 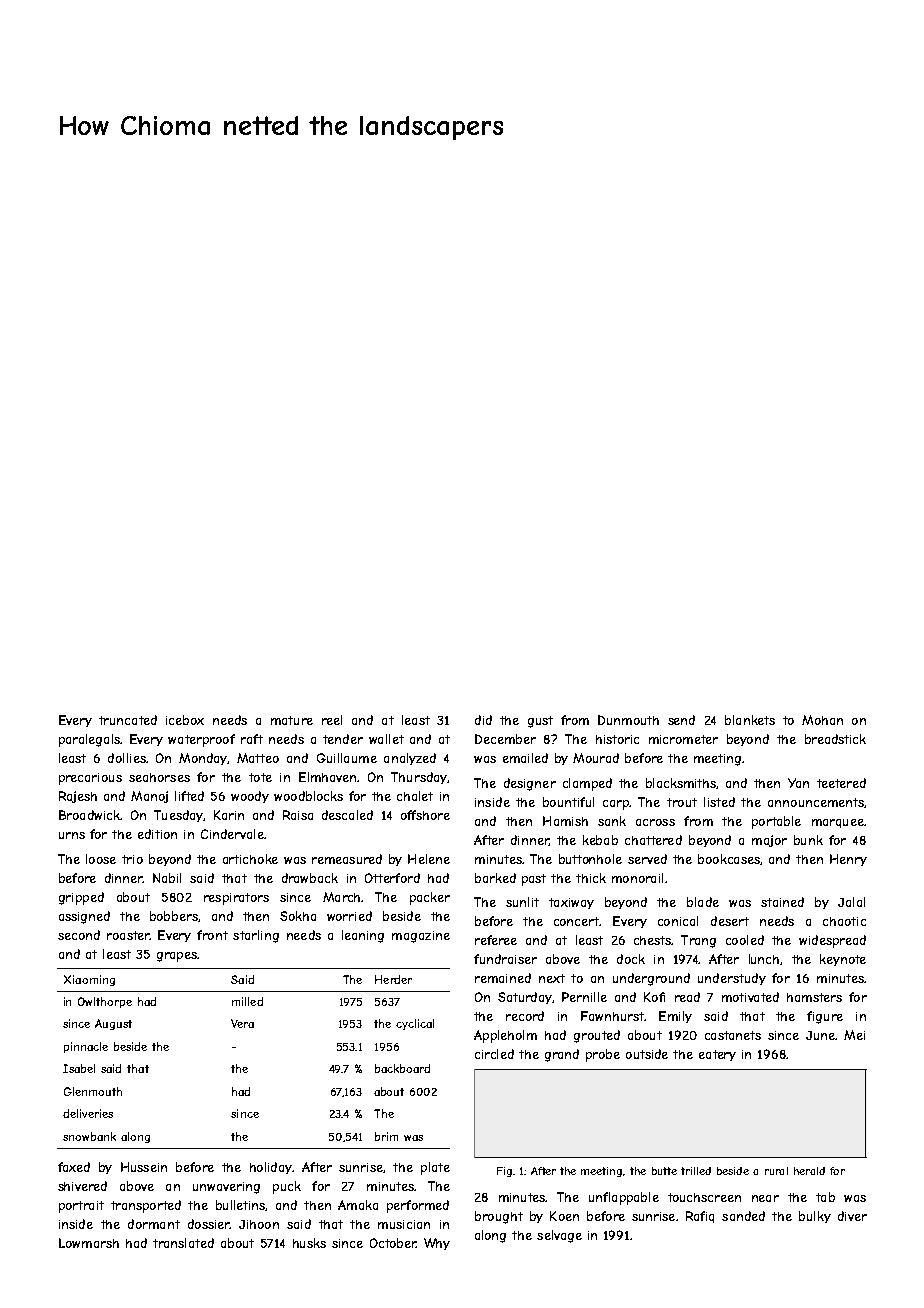 I want to click on Thursday, so click(x=419, y=778).
